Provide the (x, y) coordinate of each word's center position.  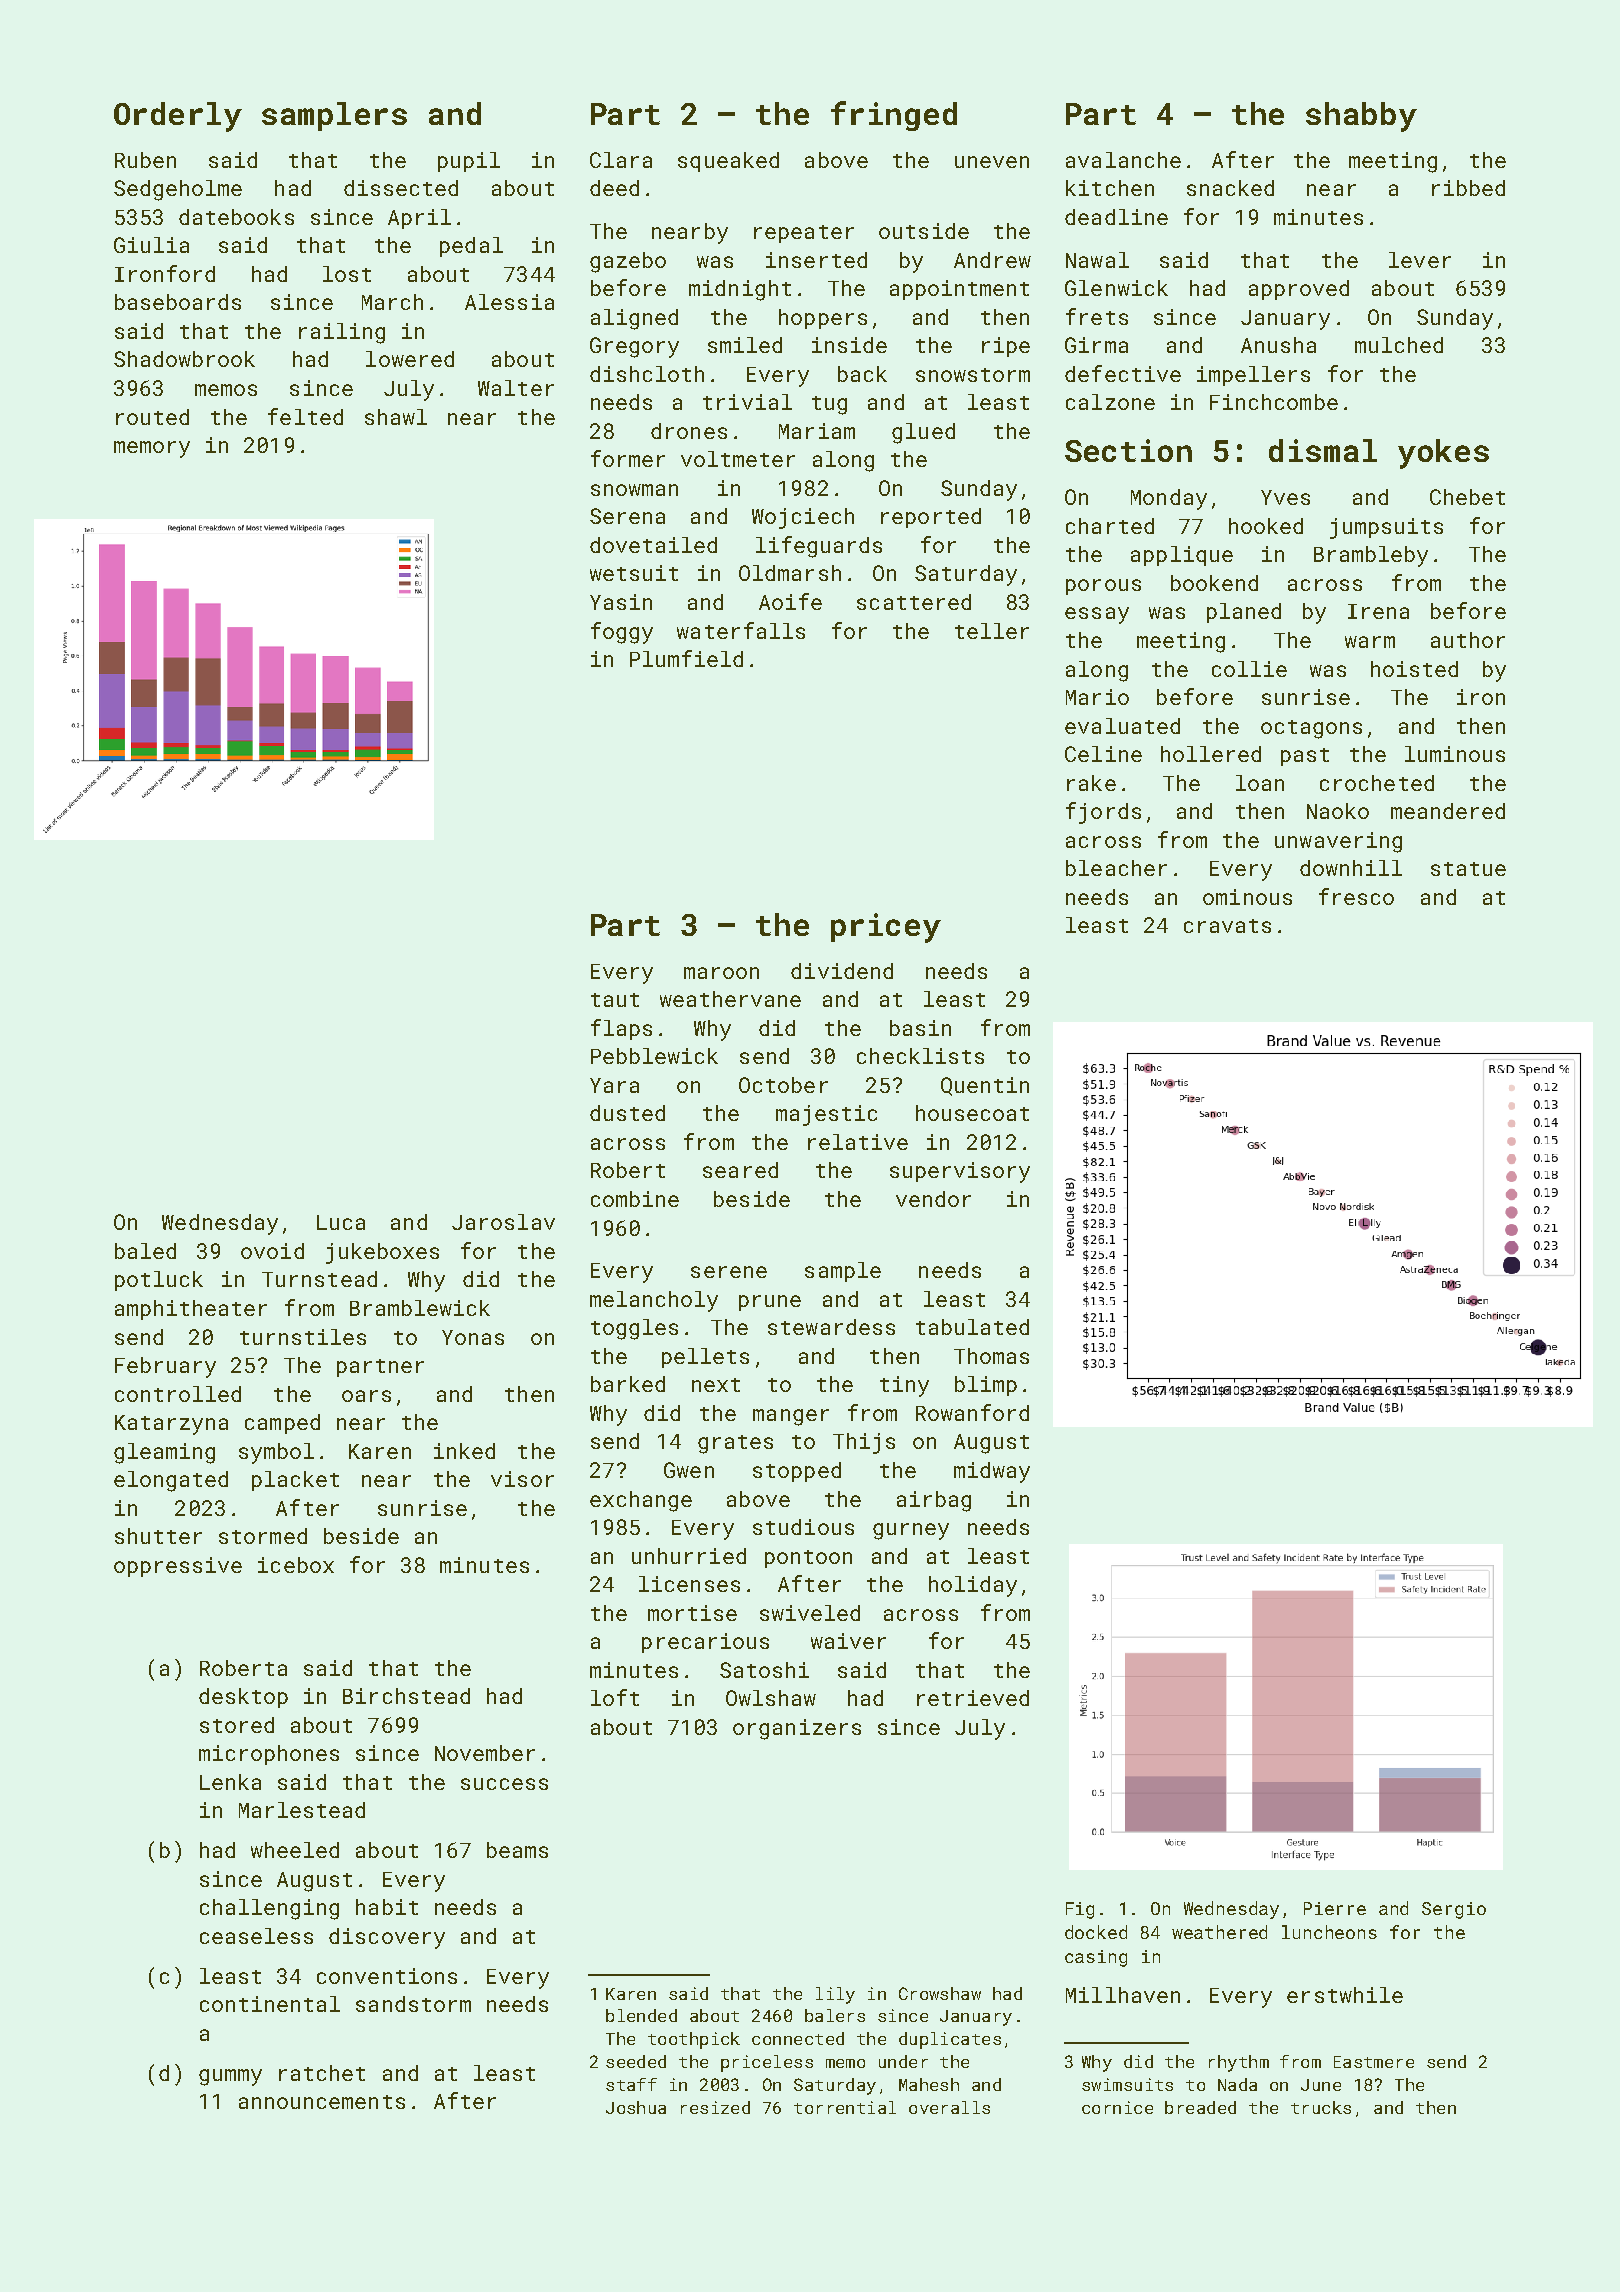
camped (282, 1424)
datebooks (236, 217)
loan (1260, 783)
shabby (1361, 117)
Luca (341, 1222)
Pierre (1335, 1908)
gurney (911, 1531)
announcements (322, 2102)
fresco (1356, 896)
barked (628, 1384)
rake (1091, 783)
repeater (804, 234)
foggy (622, 633)
